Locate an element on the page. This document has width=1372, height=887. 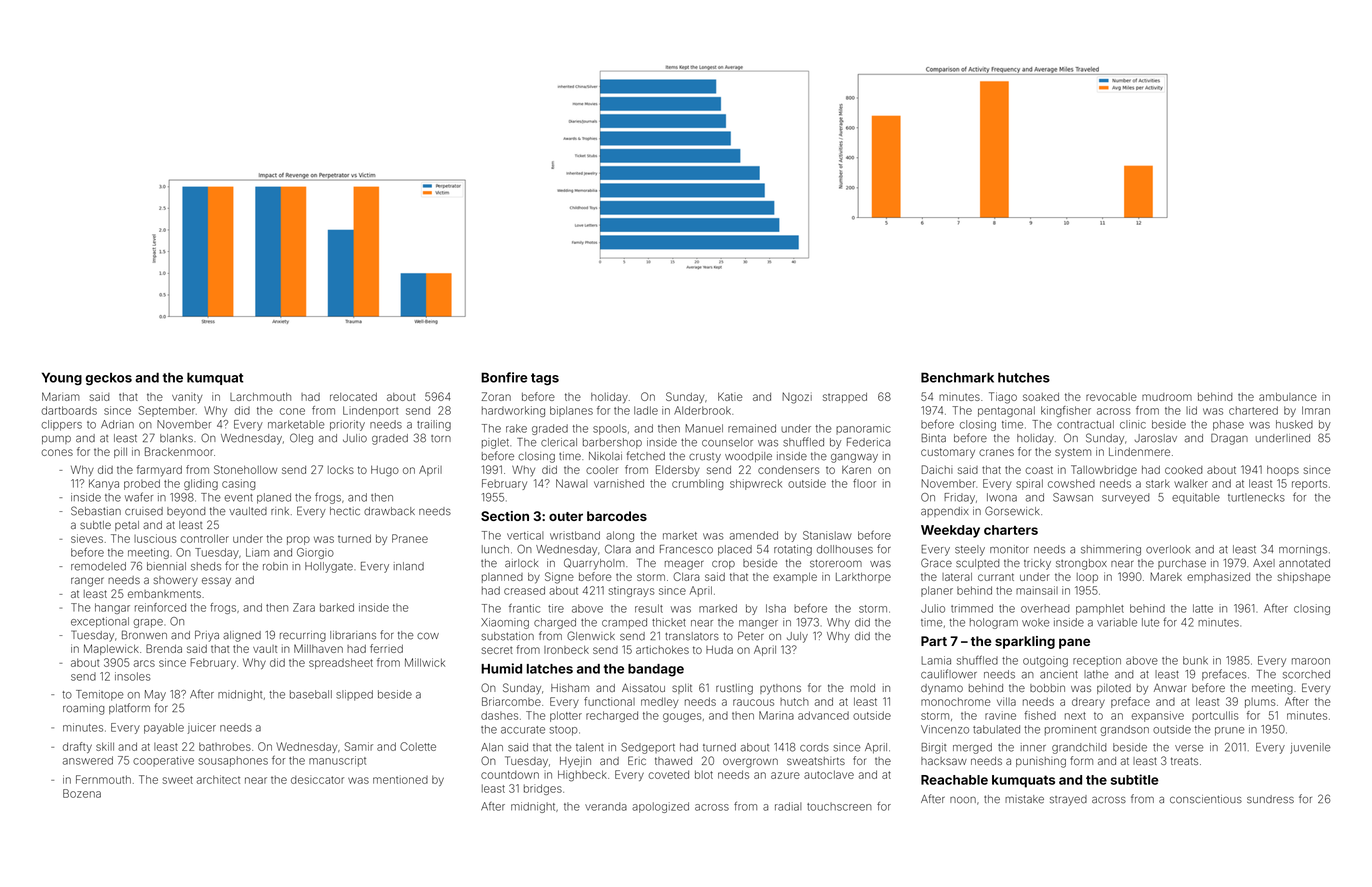
geckos is located at coordinates (109, 379).
